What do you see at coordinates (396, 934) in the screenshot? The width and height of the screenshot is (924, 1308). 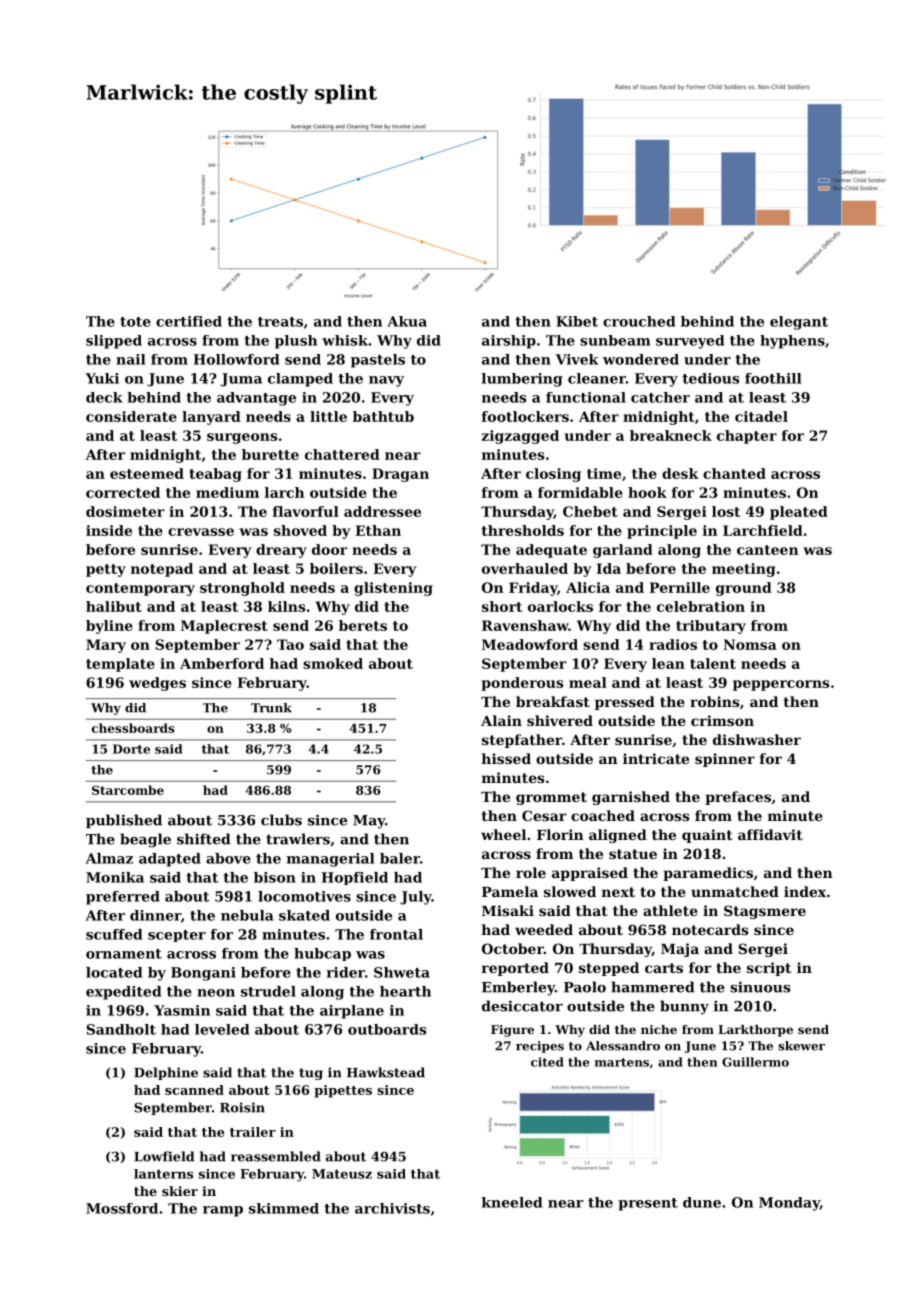 I see `frontal` at bounding box center [396, 934].
